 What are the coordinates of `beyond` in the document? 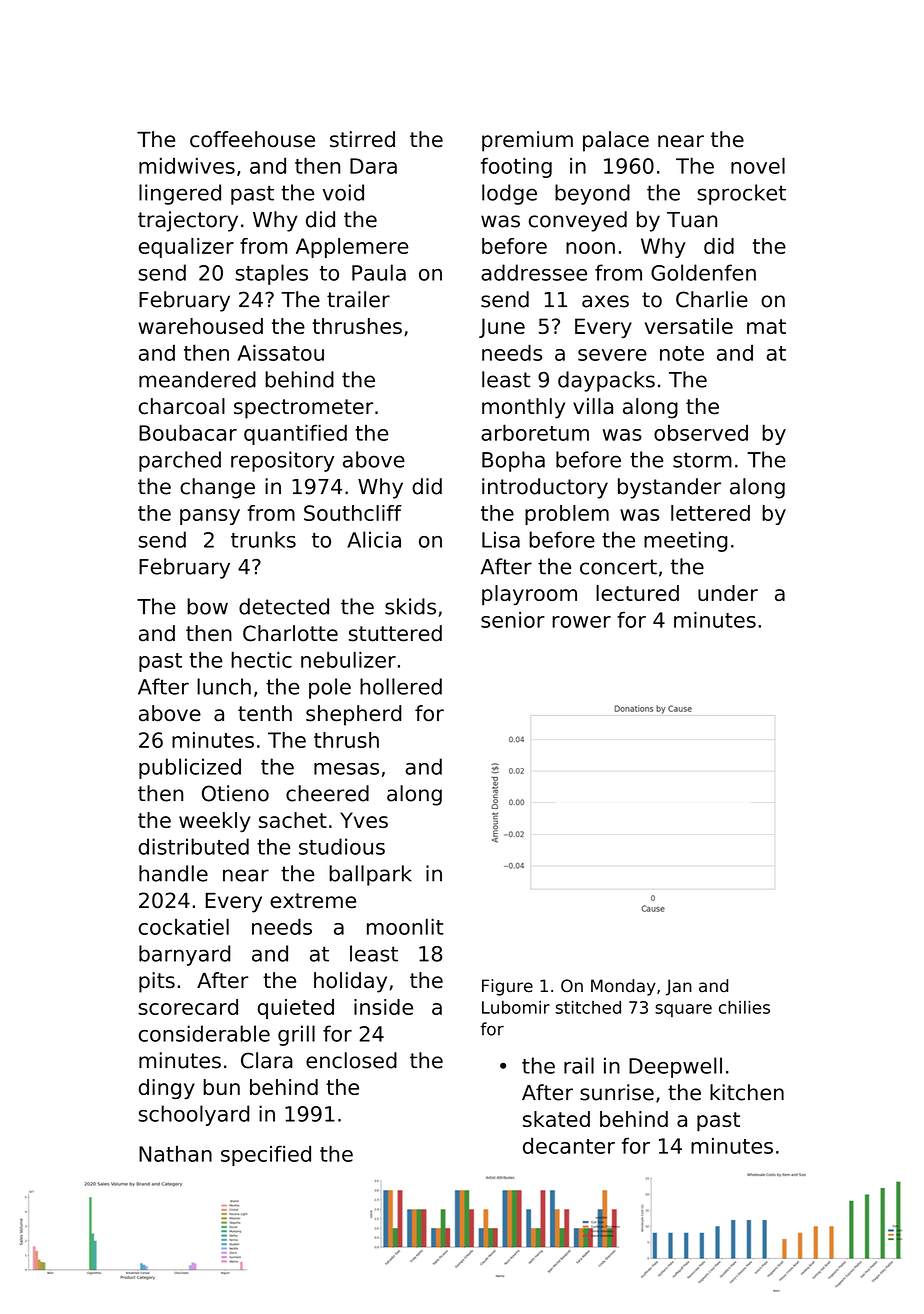 It's located at (592, 194).
